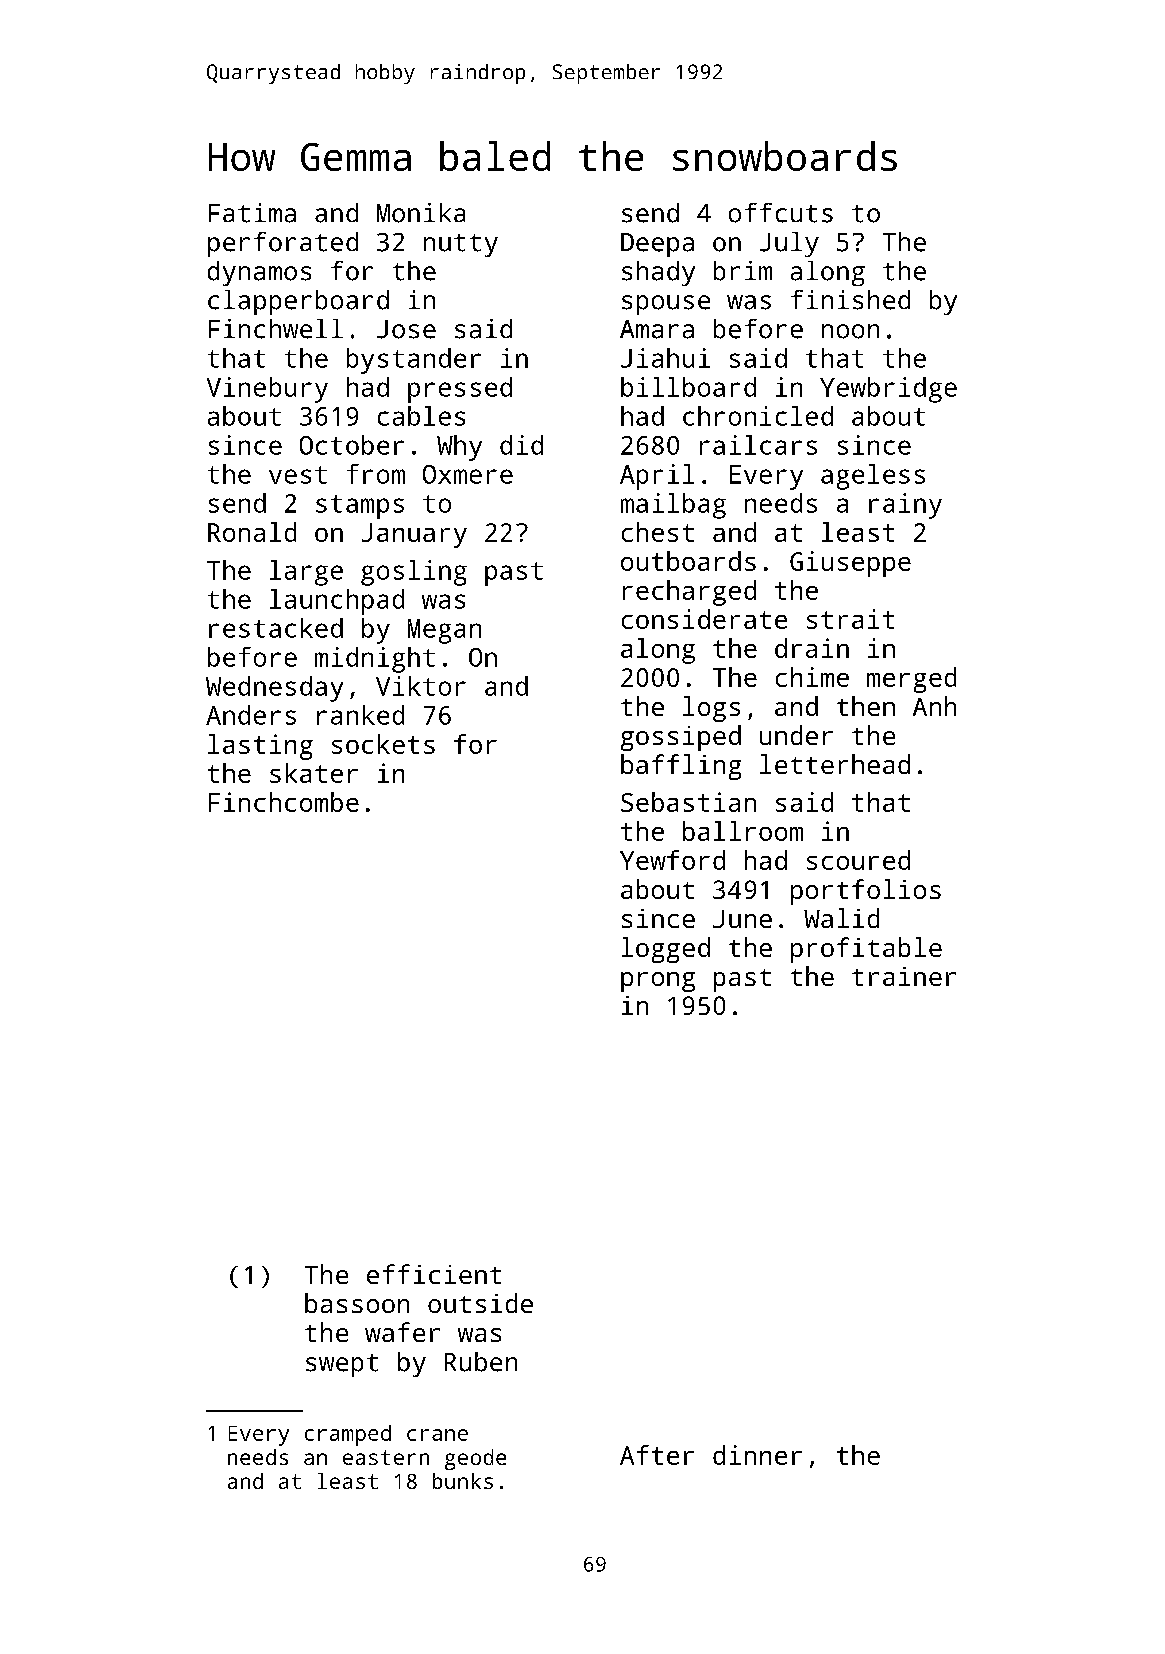 This image has width=1165, height=1654. I want to click on skater, so click(314, 773).
